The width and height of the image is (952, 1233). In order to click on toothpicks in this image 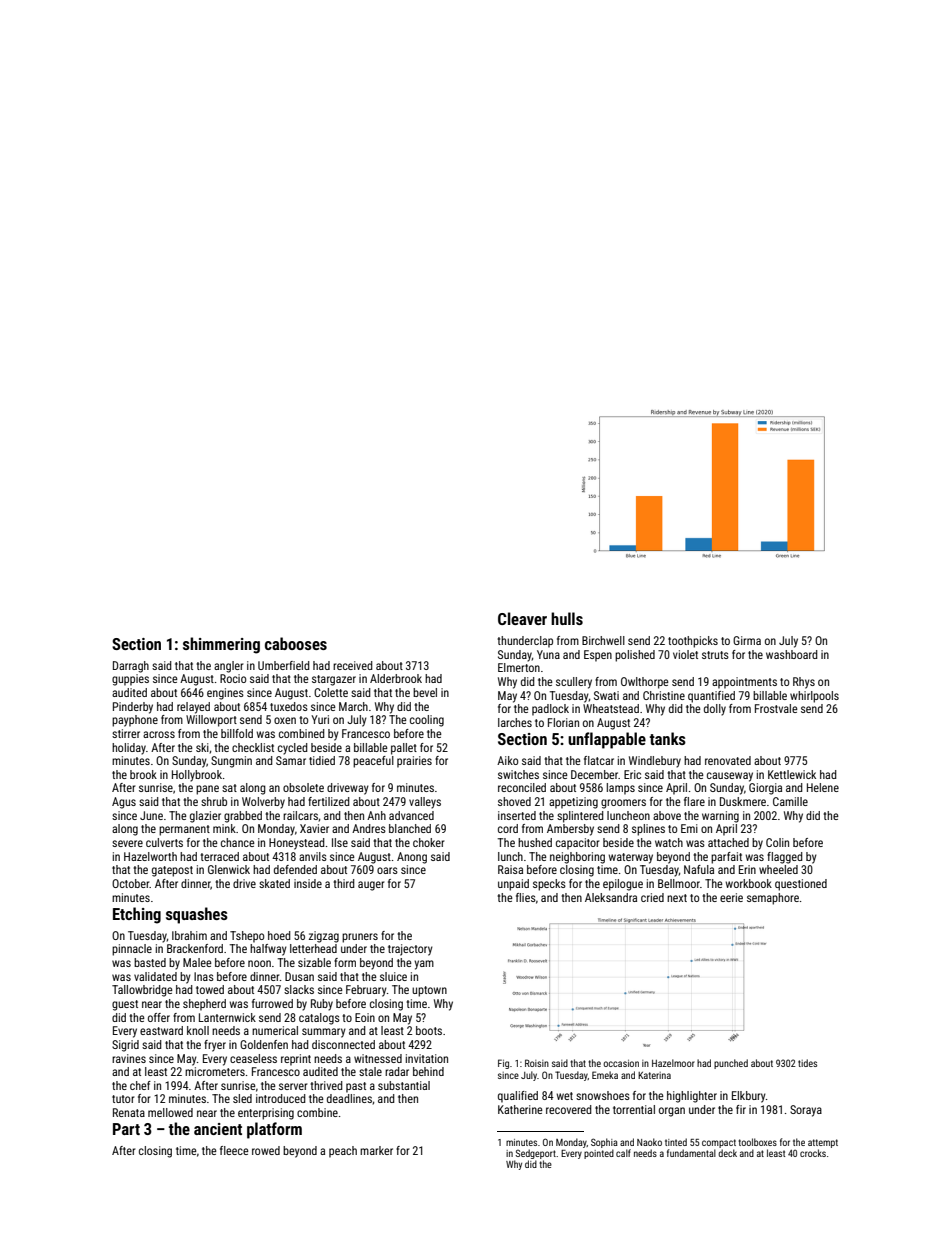, I will do `click(693, 642)`.
